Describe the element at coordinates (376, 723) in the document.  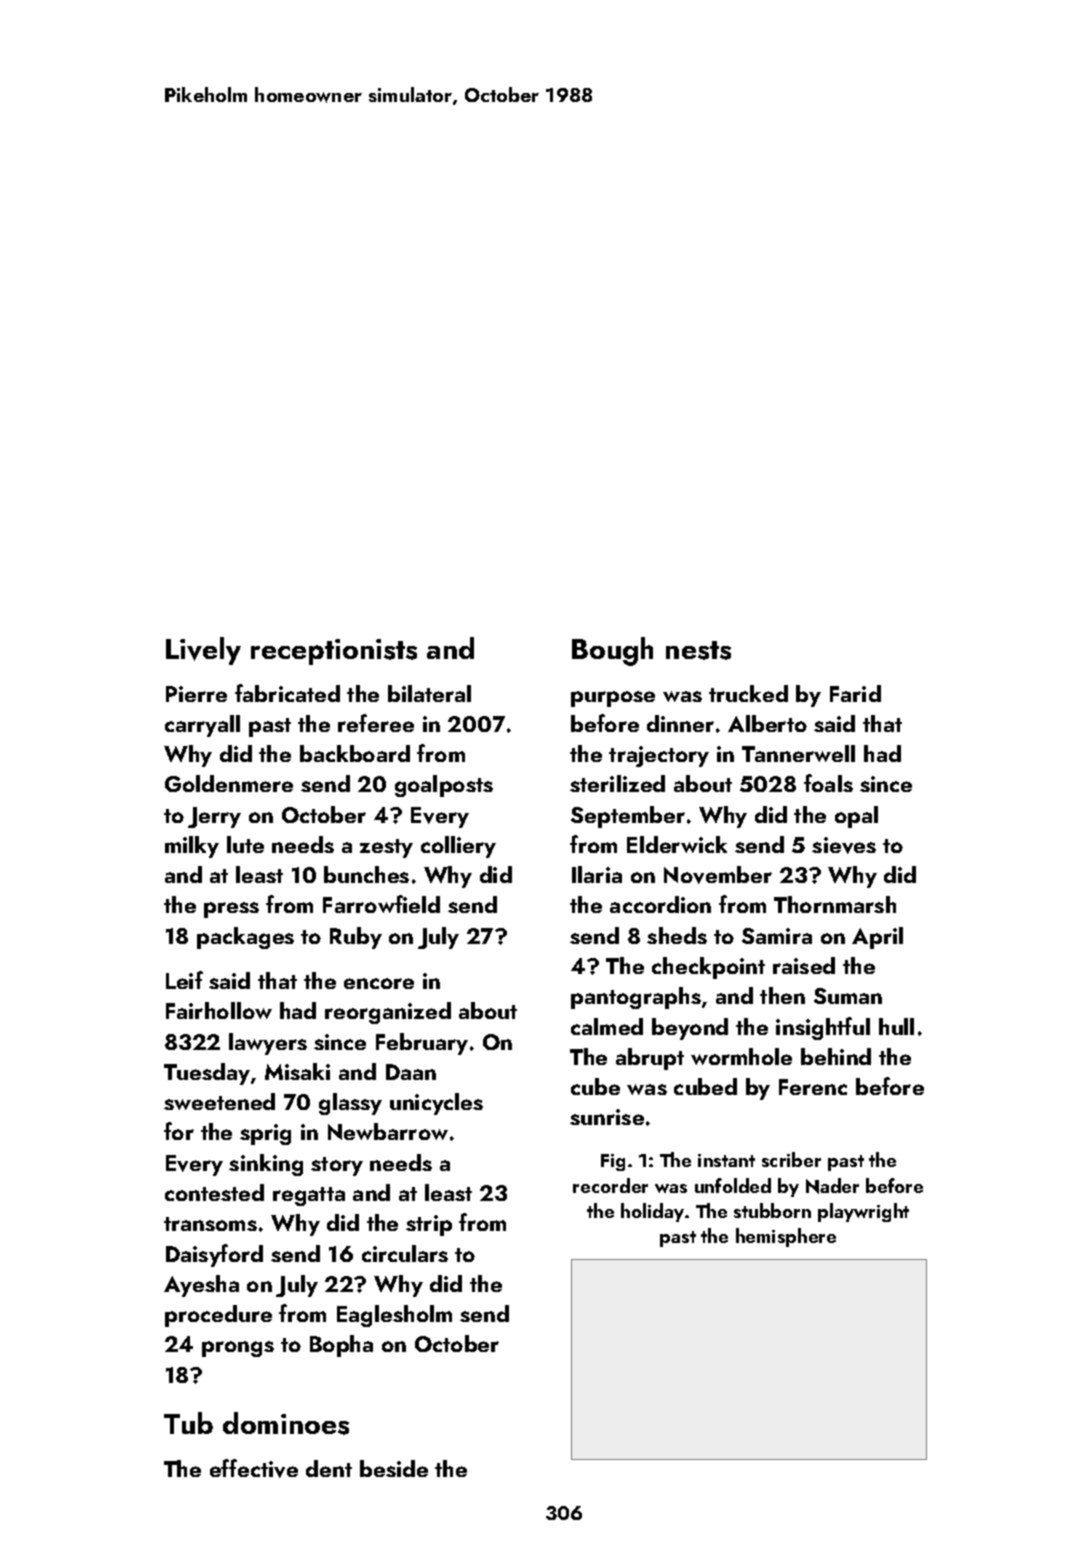
I see `referee` at that location.
